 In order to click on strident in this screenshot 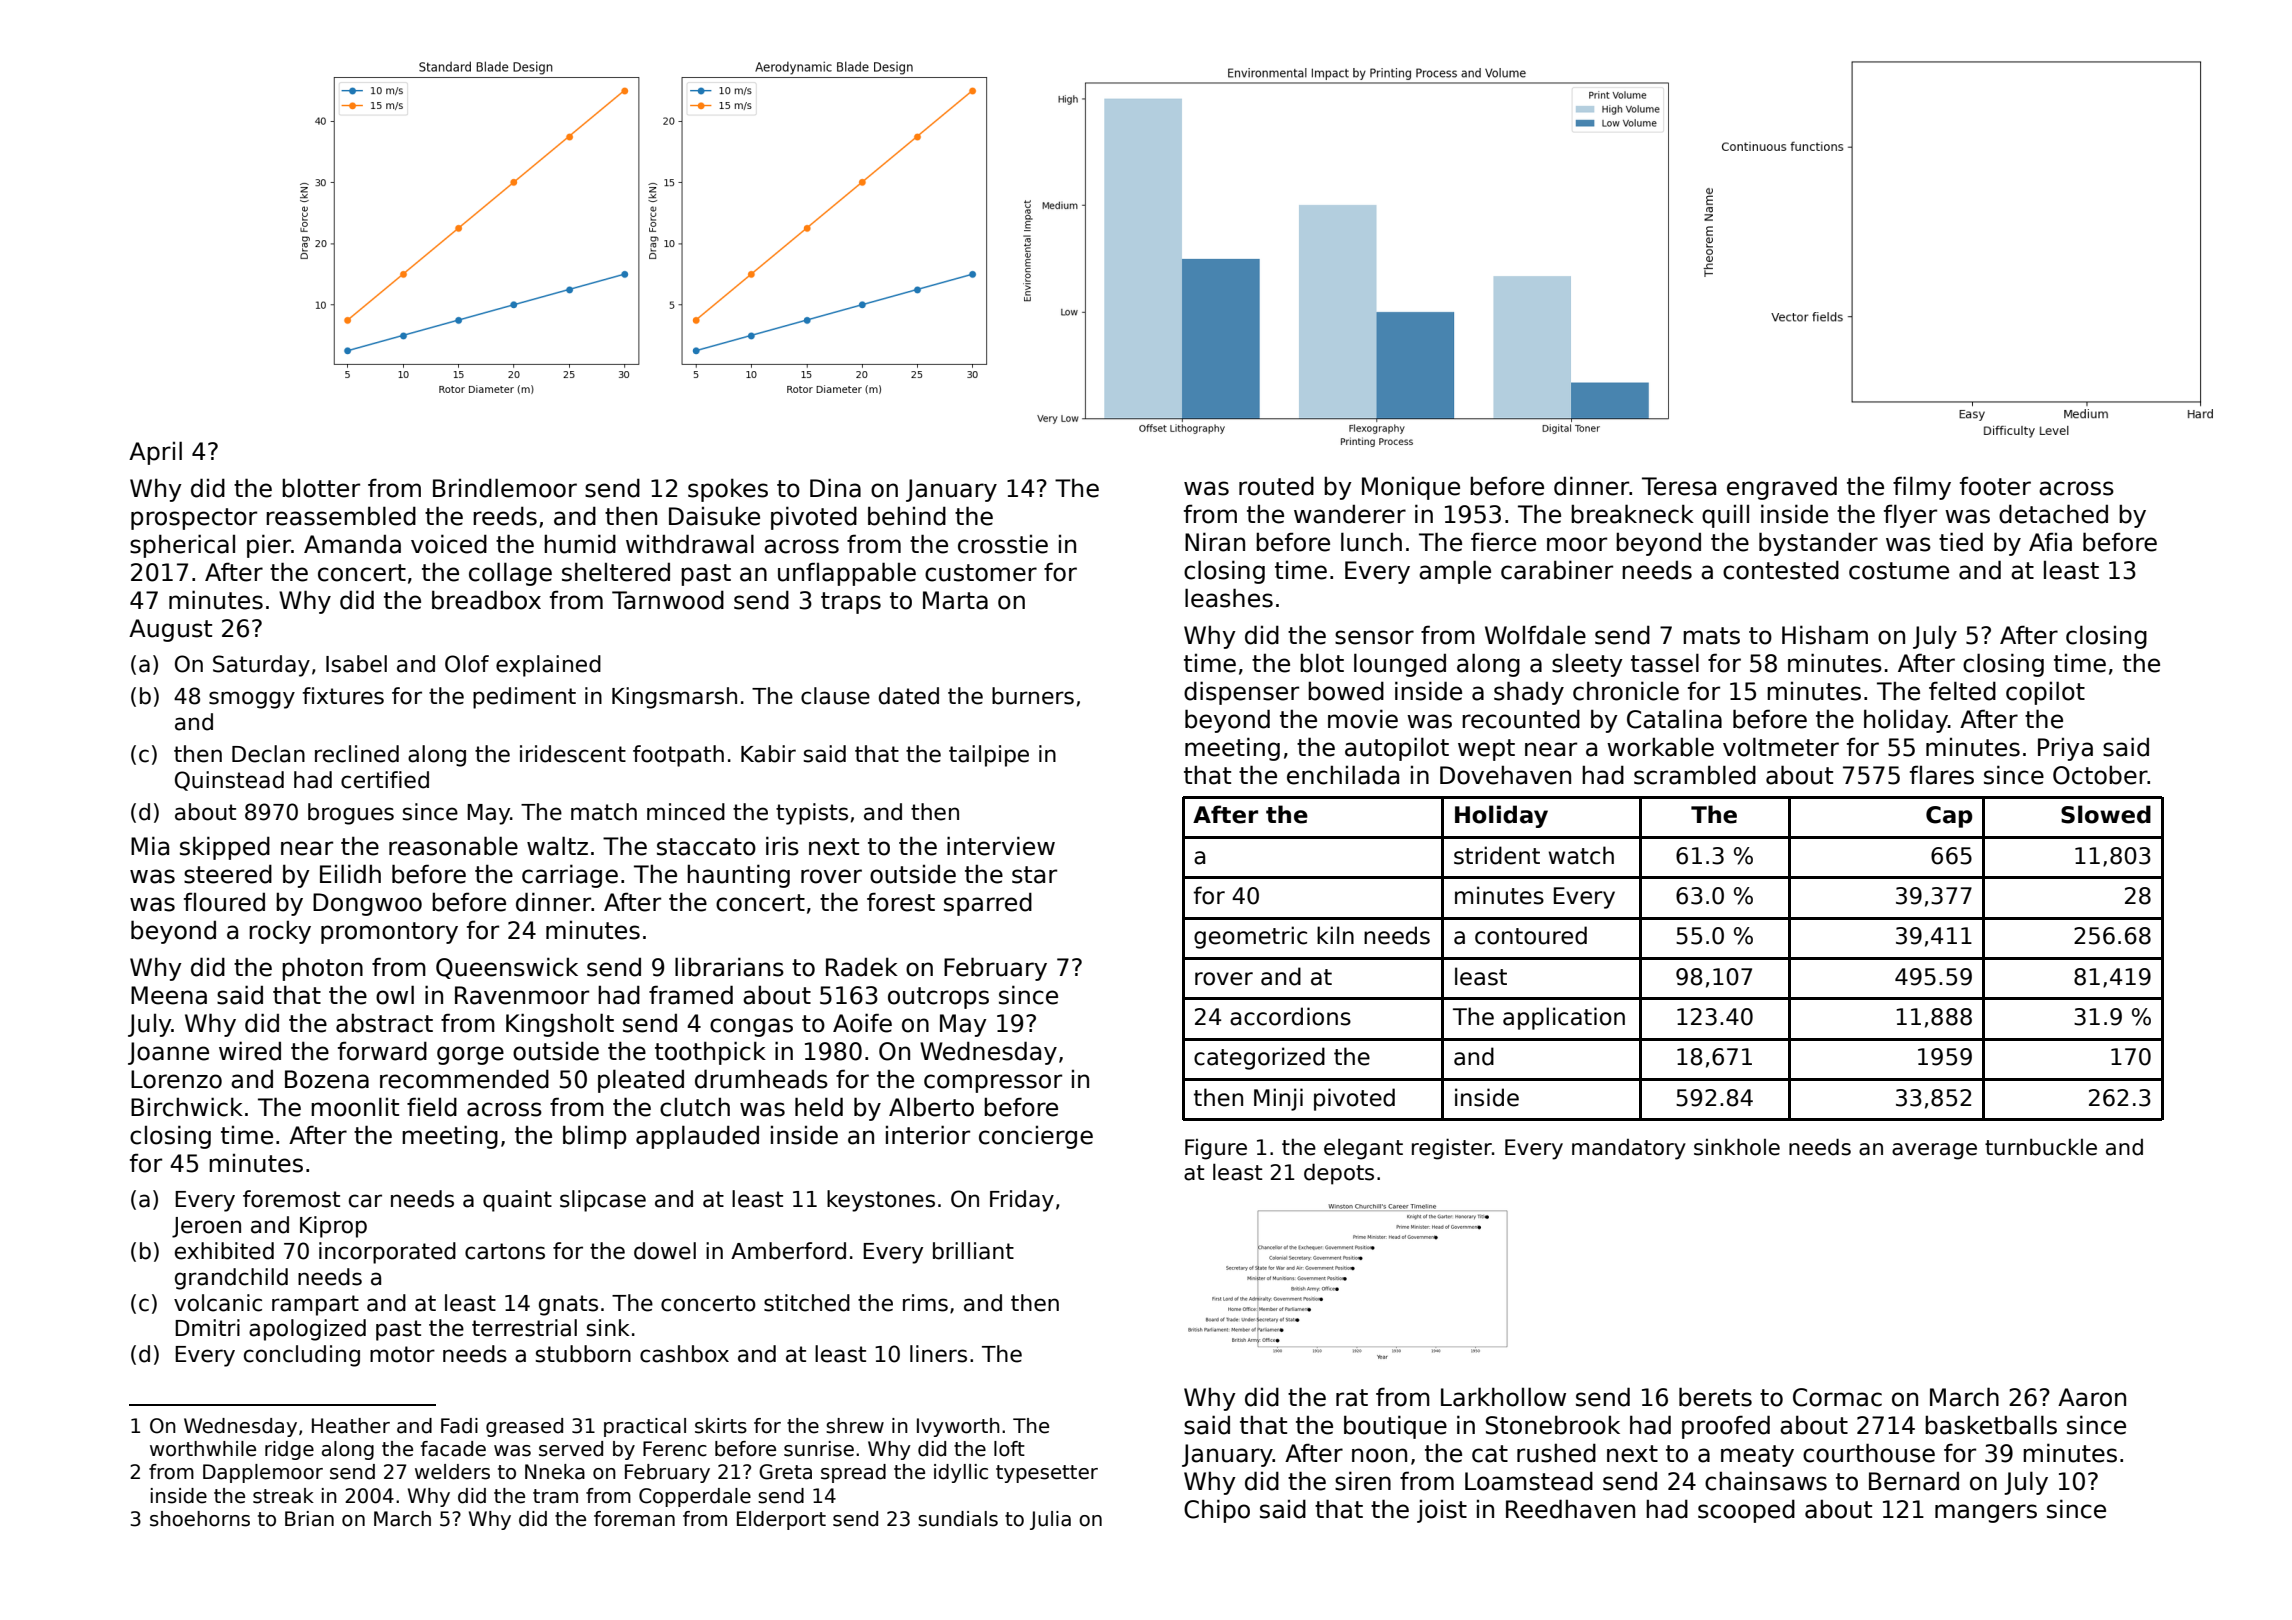, I will do `click(1497, 855)`.
